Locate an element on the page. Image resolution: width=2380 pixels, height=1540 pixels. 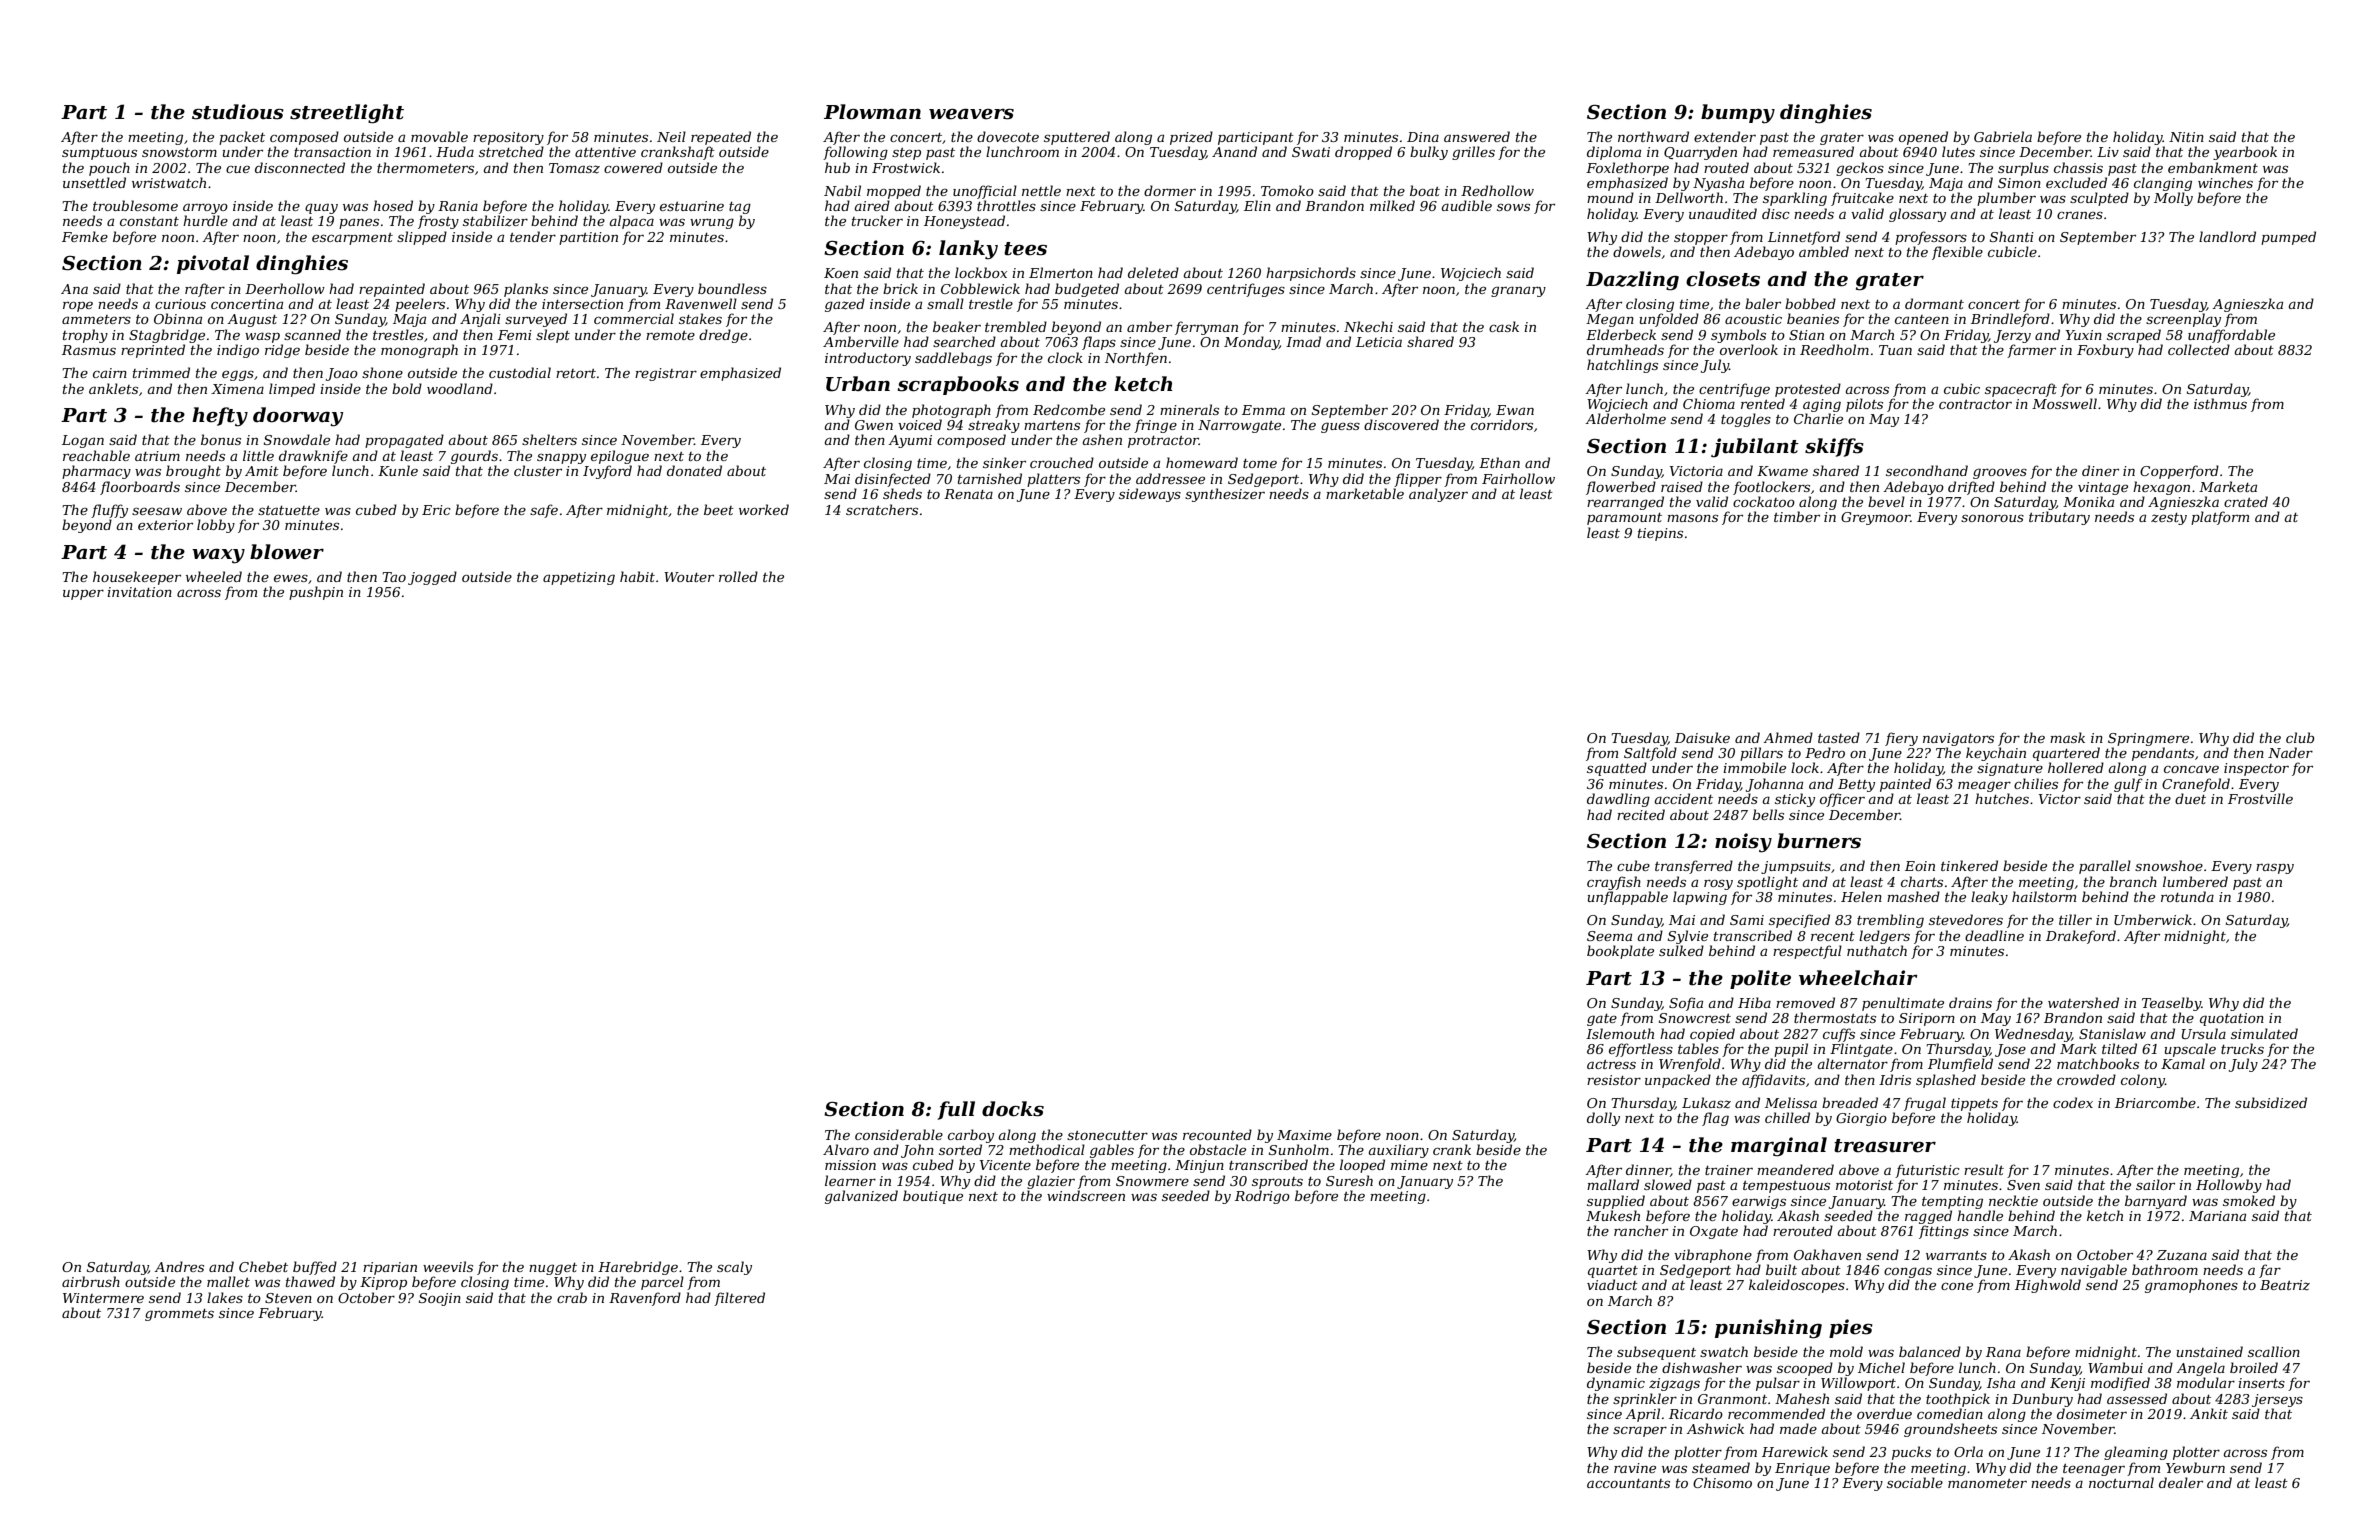
pushpin is located at coordinates (316, 593).
